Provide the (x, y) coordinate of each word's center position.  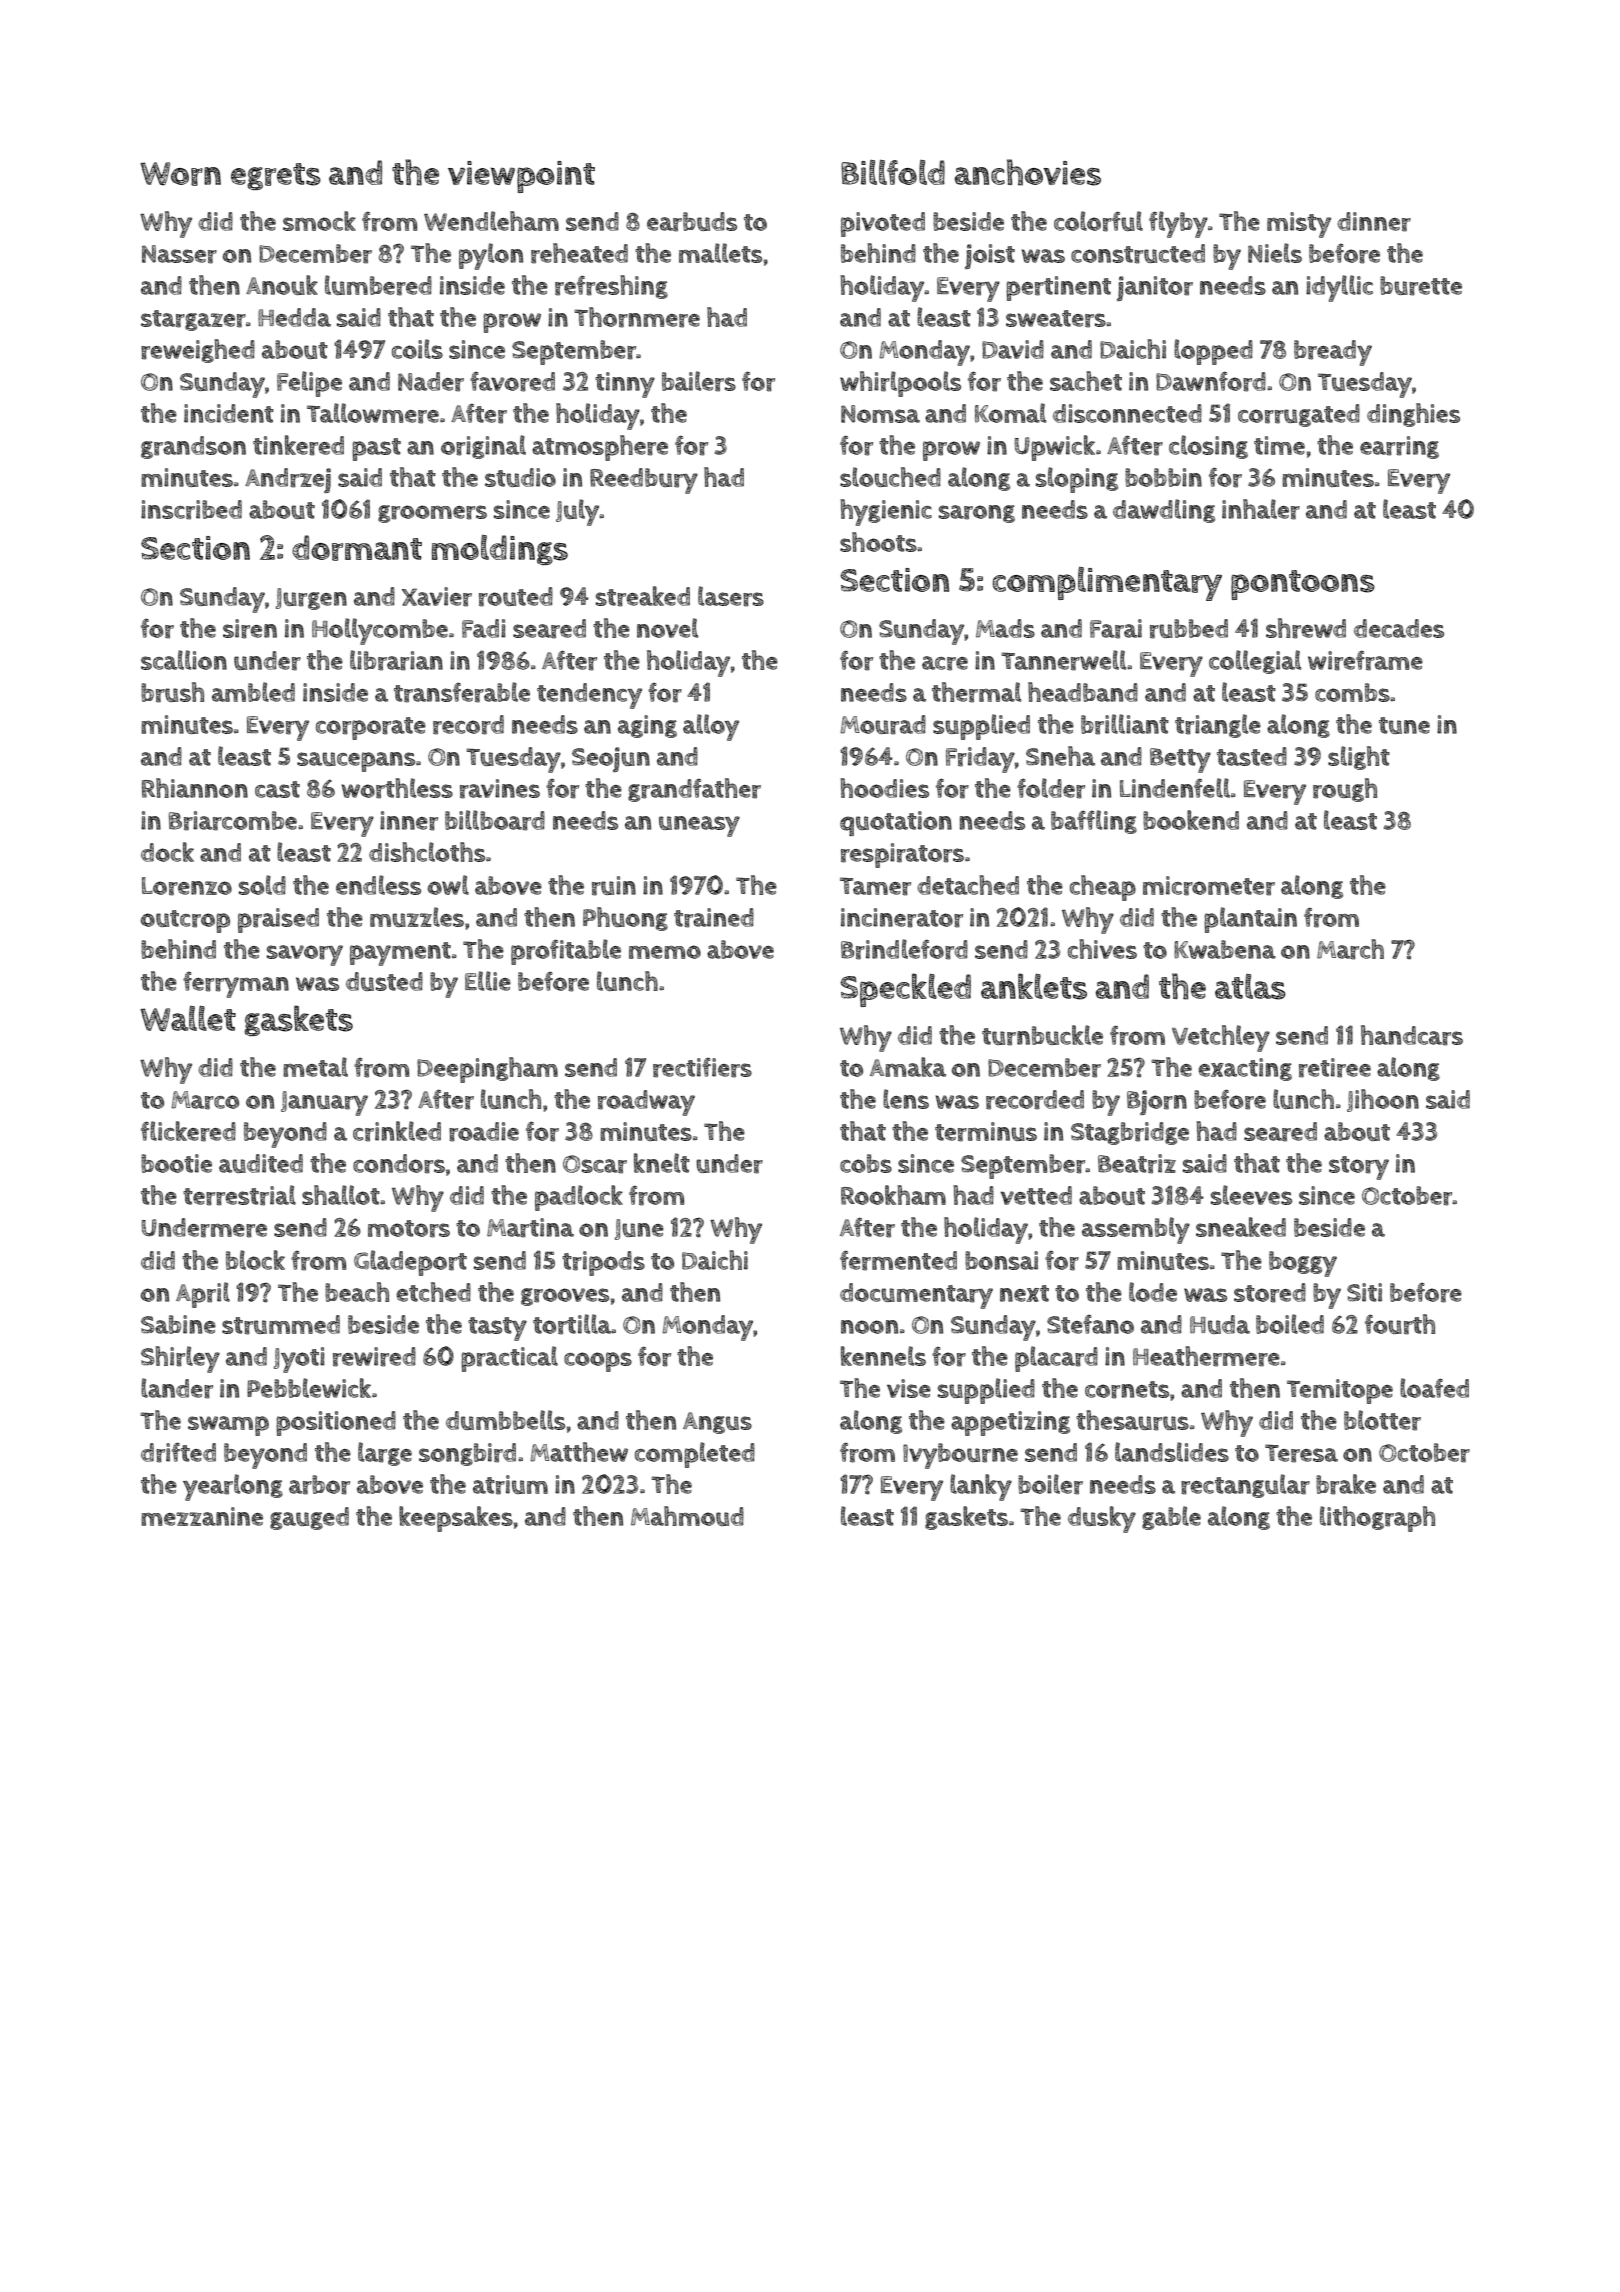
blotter (1382, 1420)
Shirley (180, 1359)
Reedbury (644, 481)
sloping (1077, 480)
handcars (1412, 1035)
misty (1299, 225)
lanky (981, 1487)
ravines (500, 789)
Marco (205, 1100)
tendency (589, 696)
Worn (180, 174)
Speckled (905, 990)
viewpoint (521, 177)
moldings (500, 550)
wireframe (1365, 660)
